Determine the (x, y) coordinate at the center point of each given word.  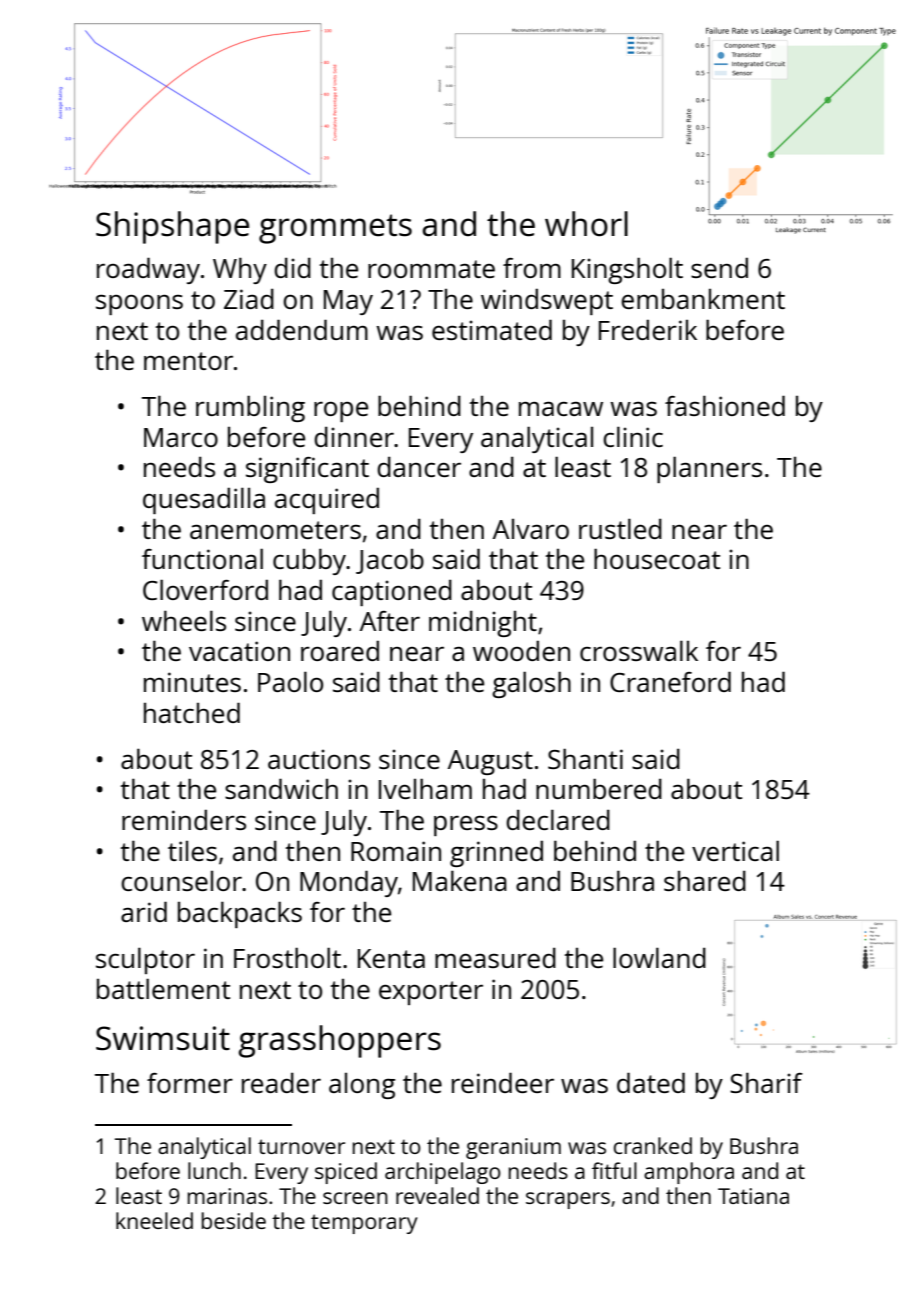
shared (705, 880)
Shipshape (172, 227)
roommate (431, 269)
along (362, 1086)
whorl (586, 224)
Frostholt (287, 957)
